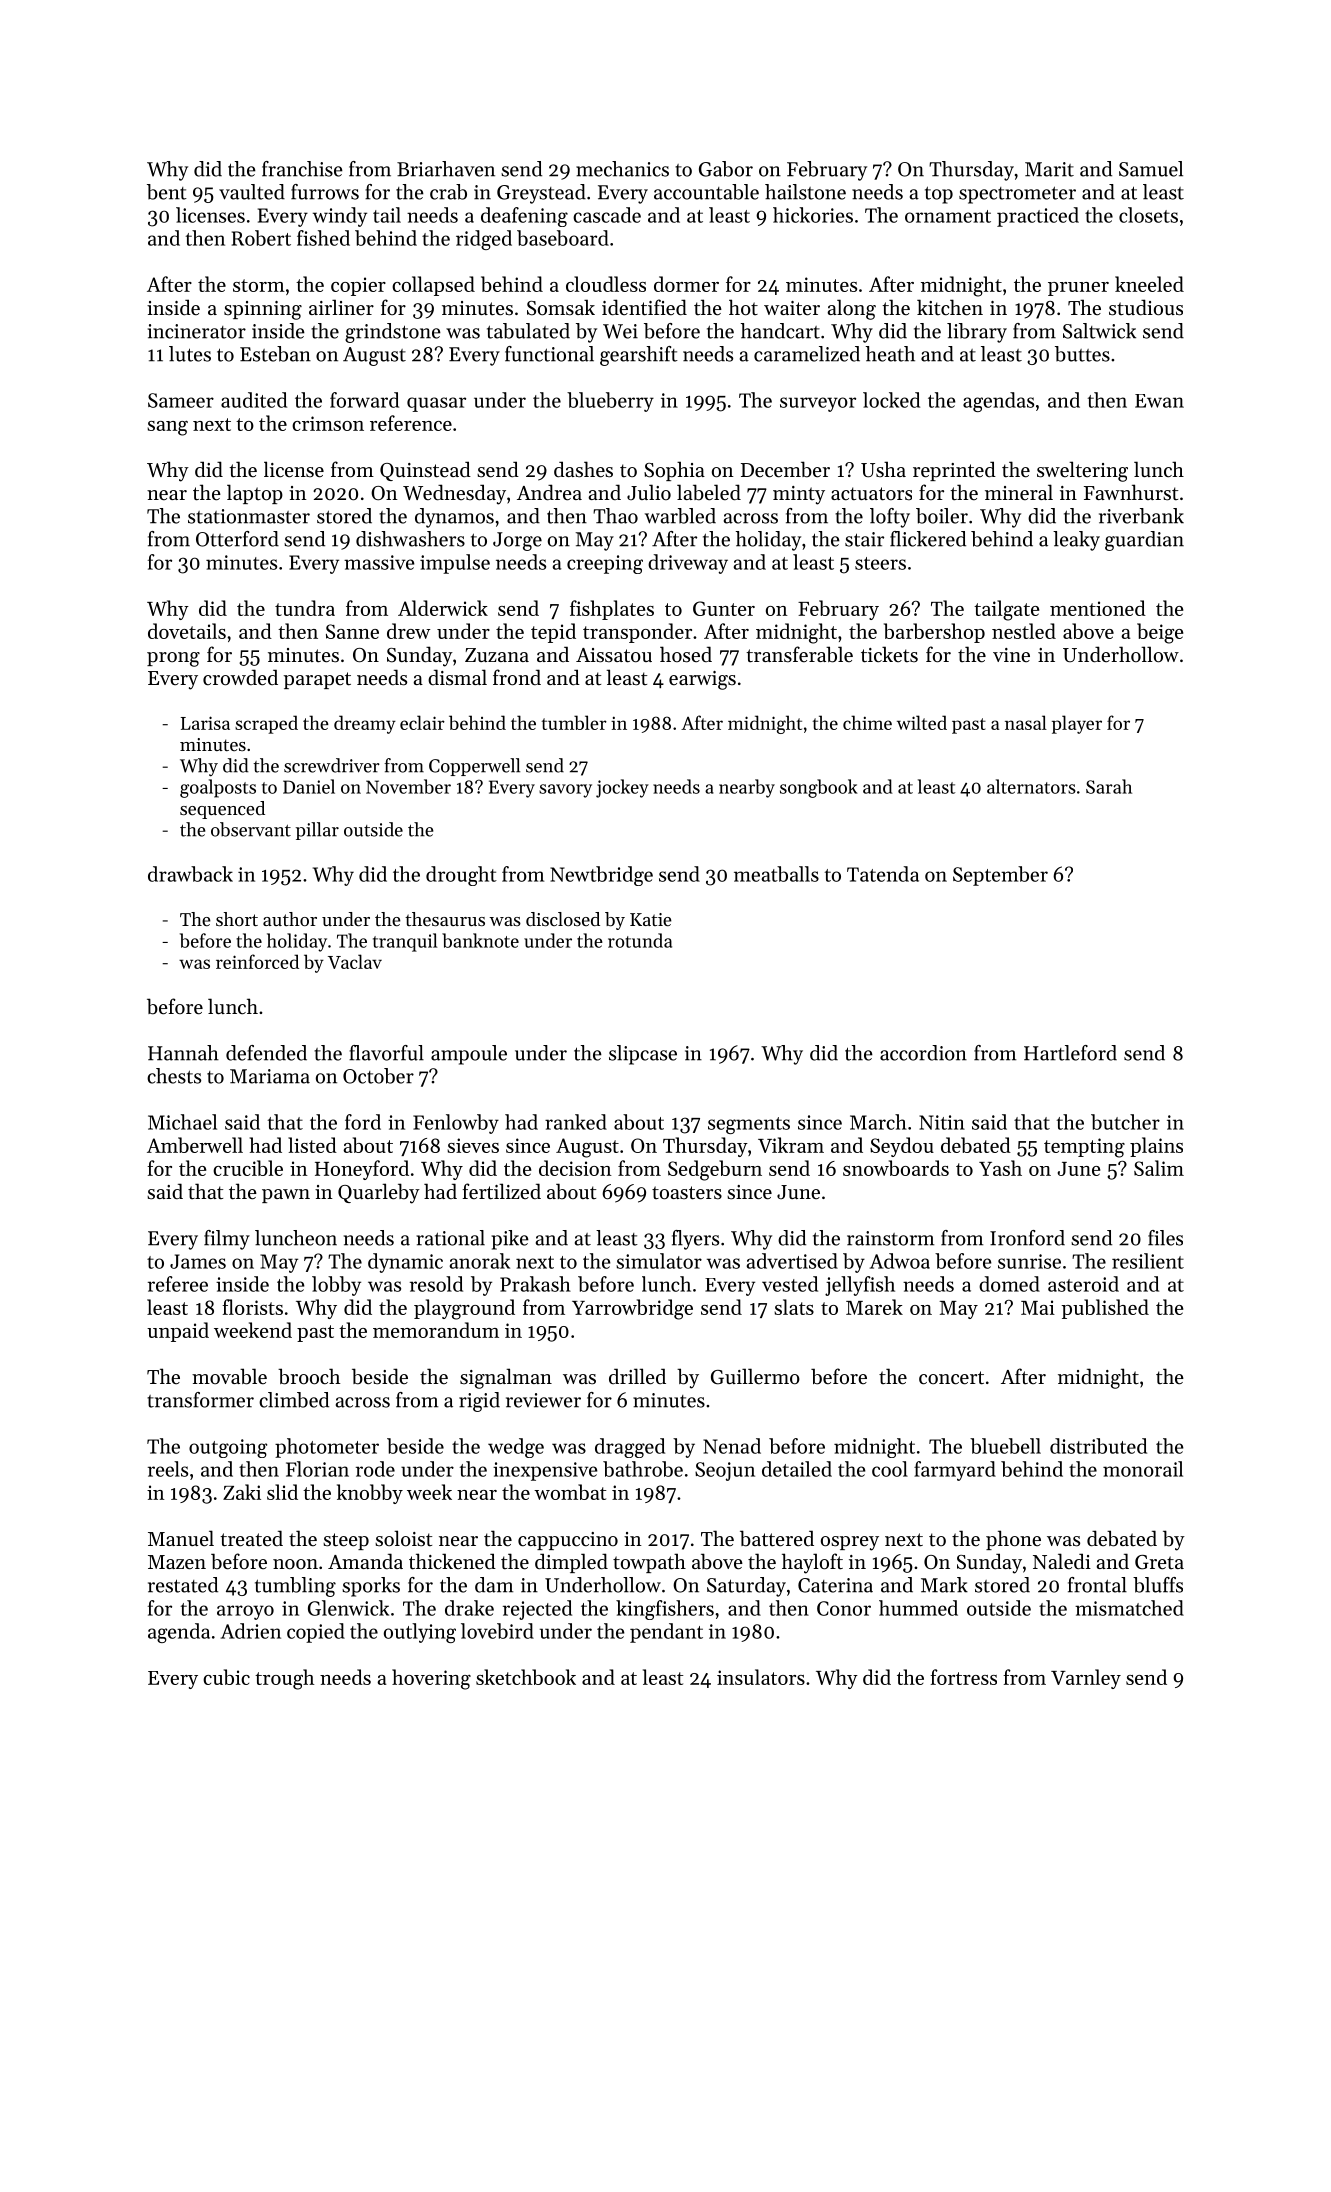  What do you see at coordinates (302, 169) in the screenshot?
I see `franchise` at bounding box center [302, 169].
